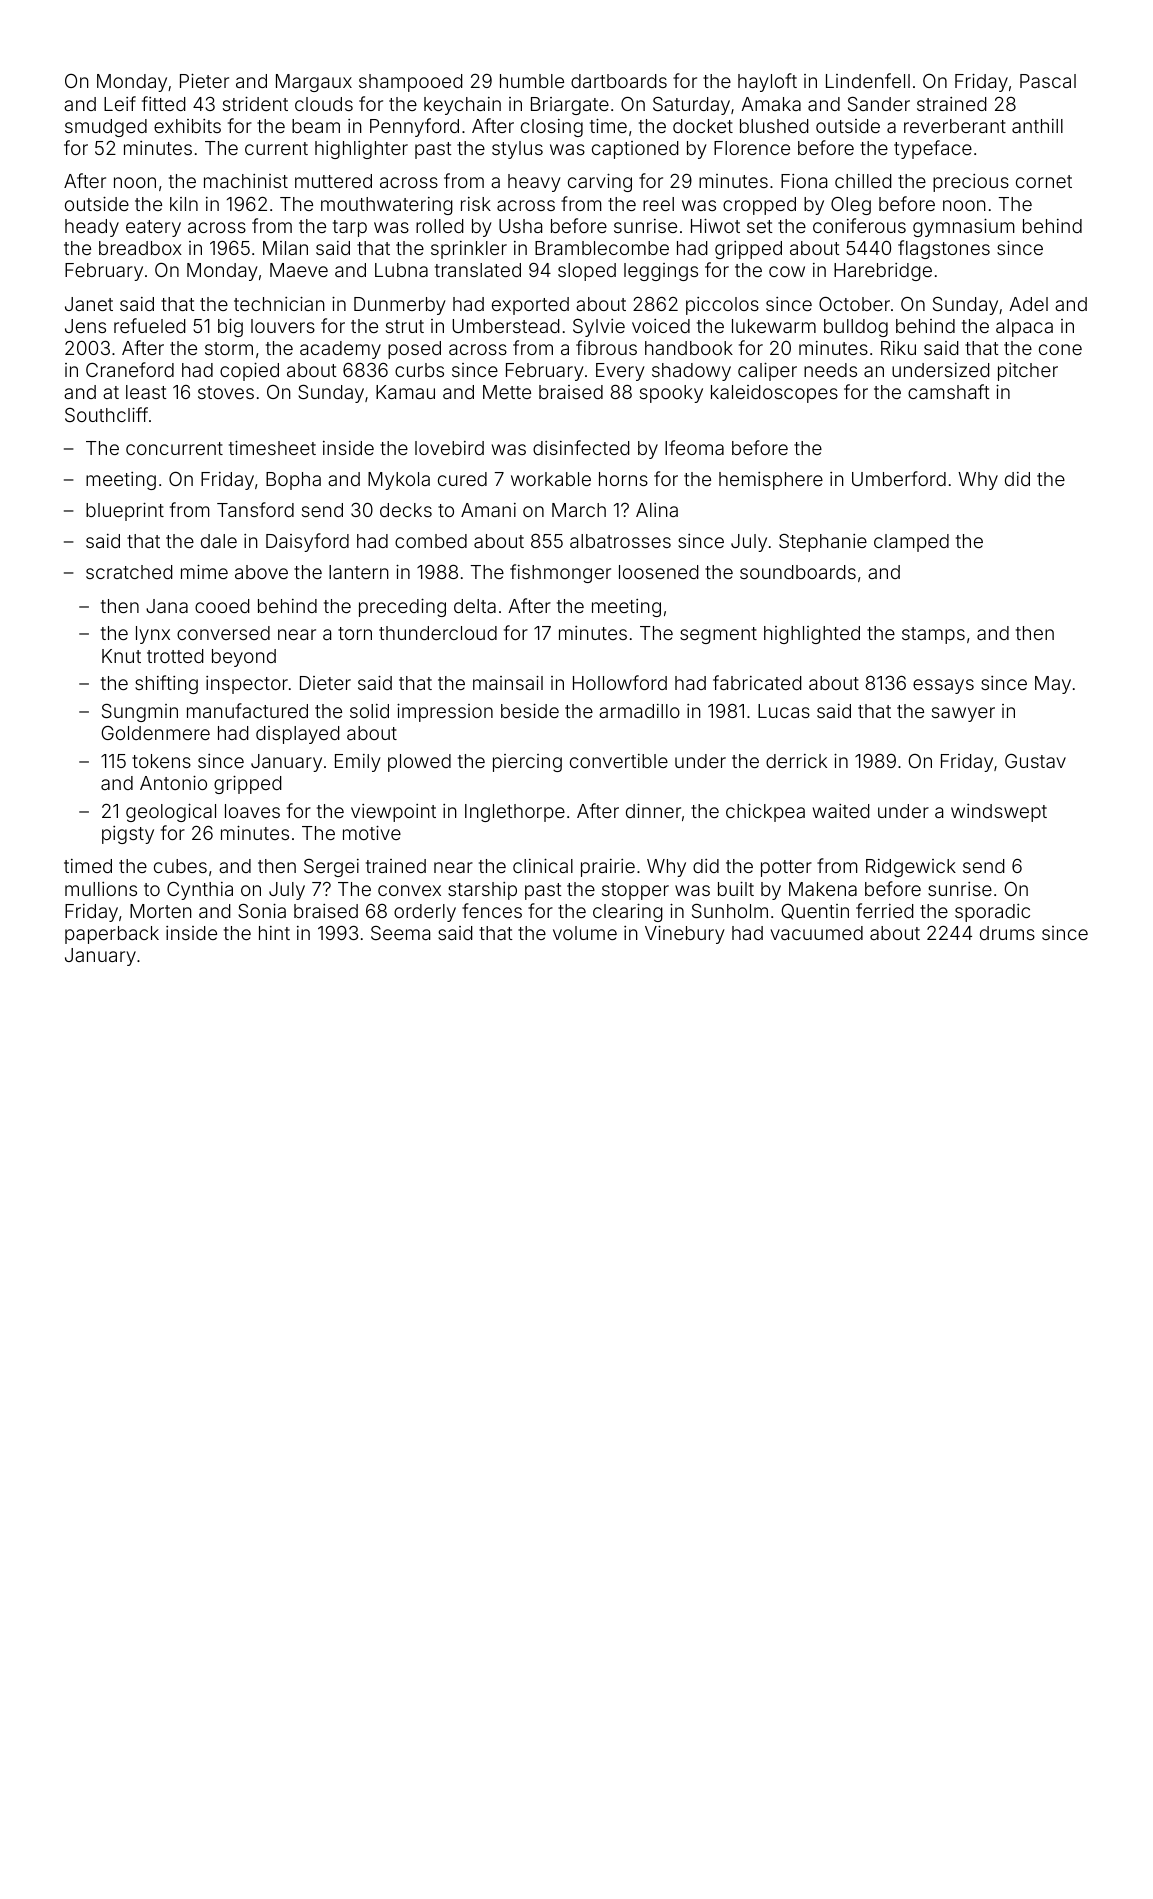  Describe the element at coordinates (859, 225) in the screenshot. I see `coniferous` at that location.
